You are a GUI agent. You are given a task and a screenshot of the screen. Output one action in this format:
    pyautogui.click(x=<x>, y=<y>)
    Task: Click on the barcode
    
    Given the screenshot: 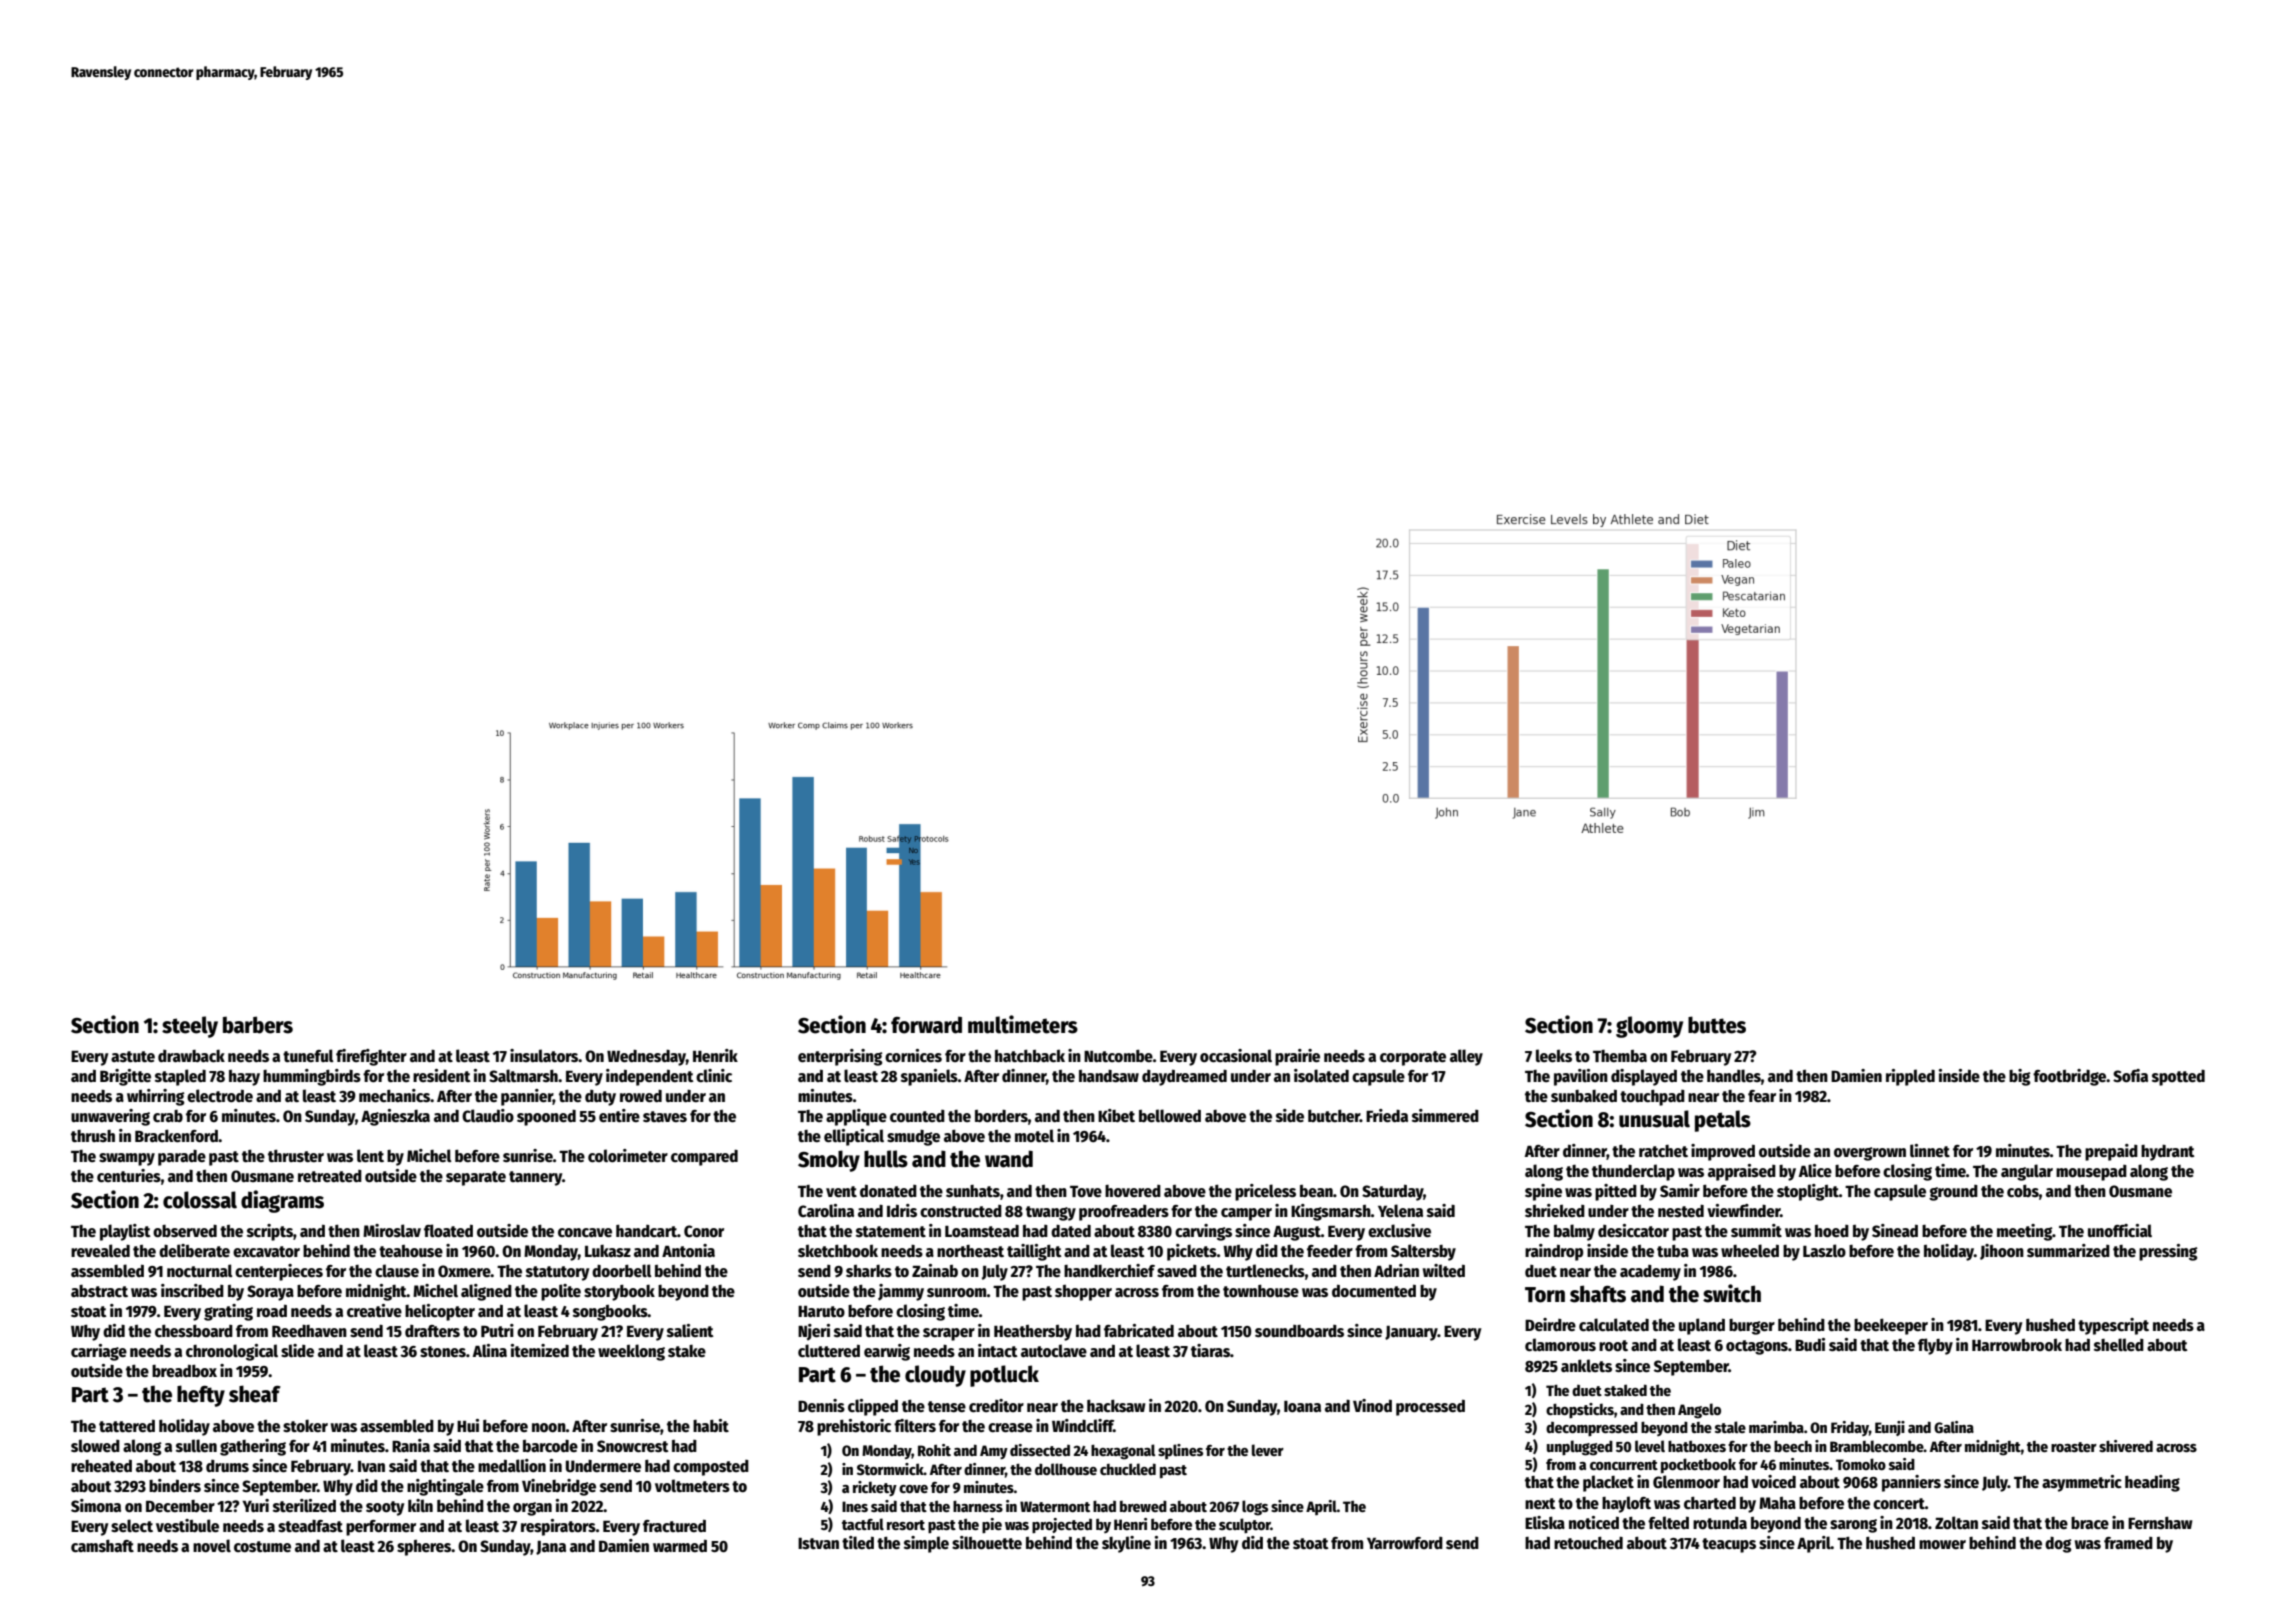 What is the action you would take?
    pyautogui.click(x=550, y=1446)
